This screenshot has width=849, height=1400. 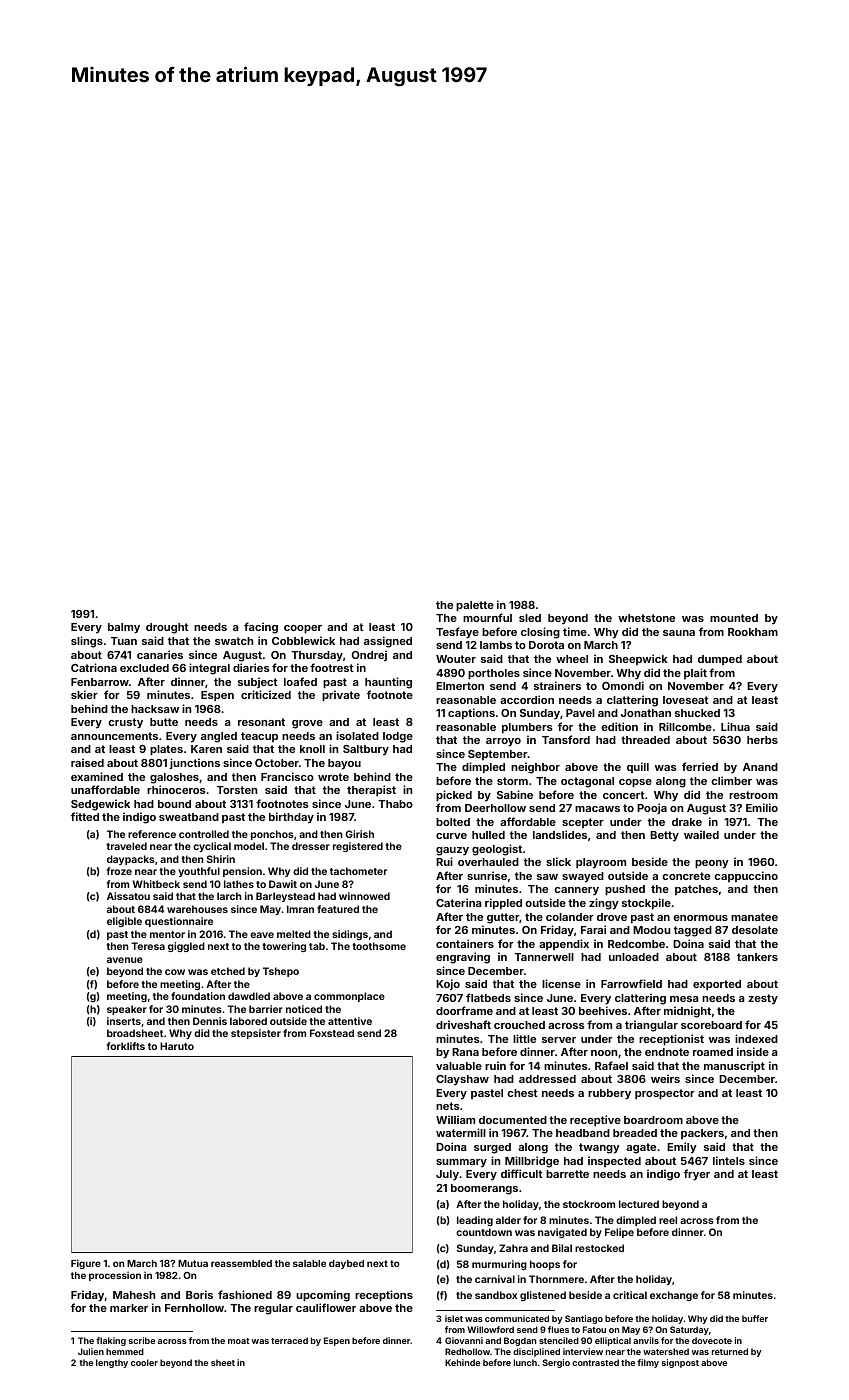 What do you see at coordinates (126, 1046) in the screenshot?
I see `forklifts` at bounding box center [126, 1046].
